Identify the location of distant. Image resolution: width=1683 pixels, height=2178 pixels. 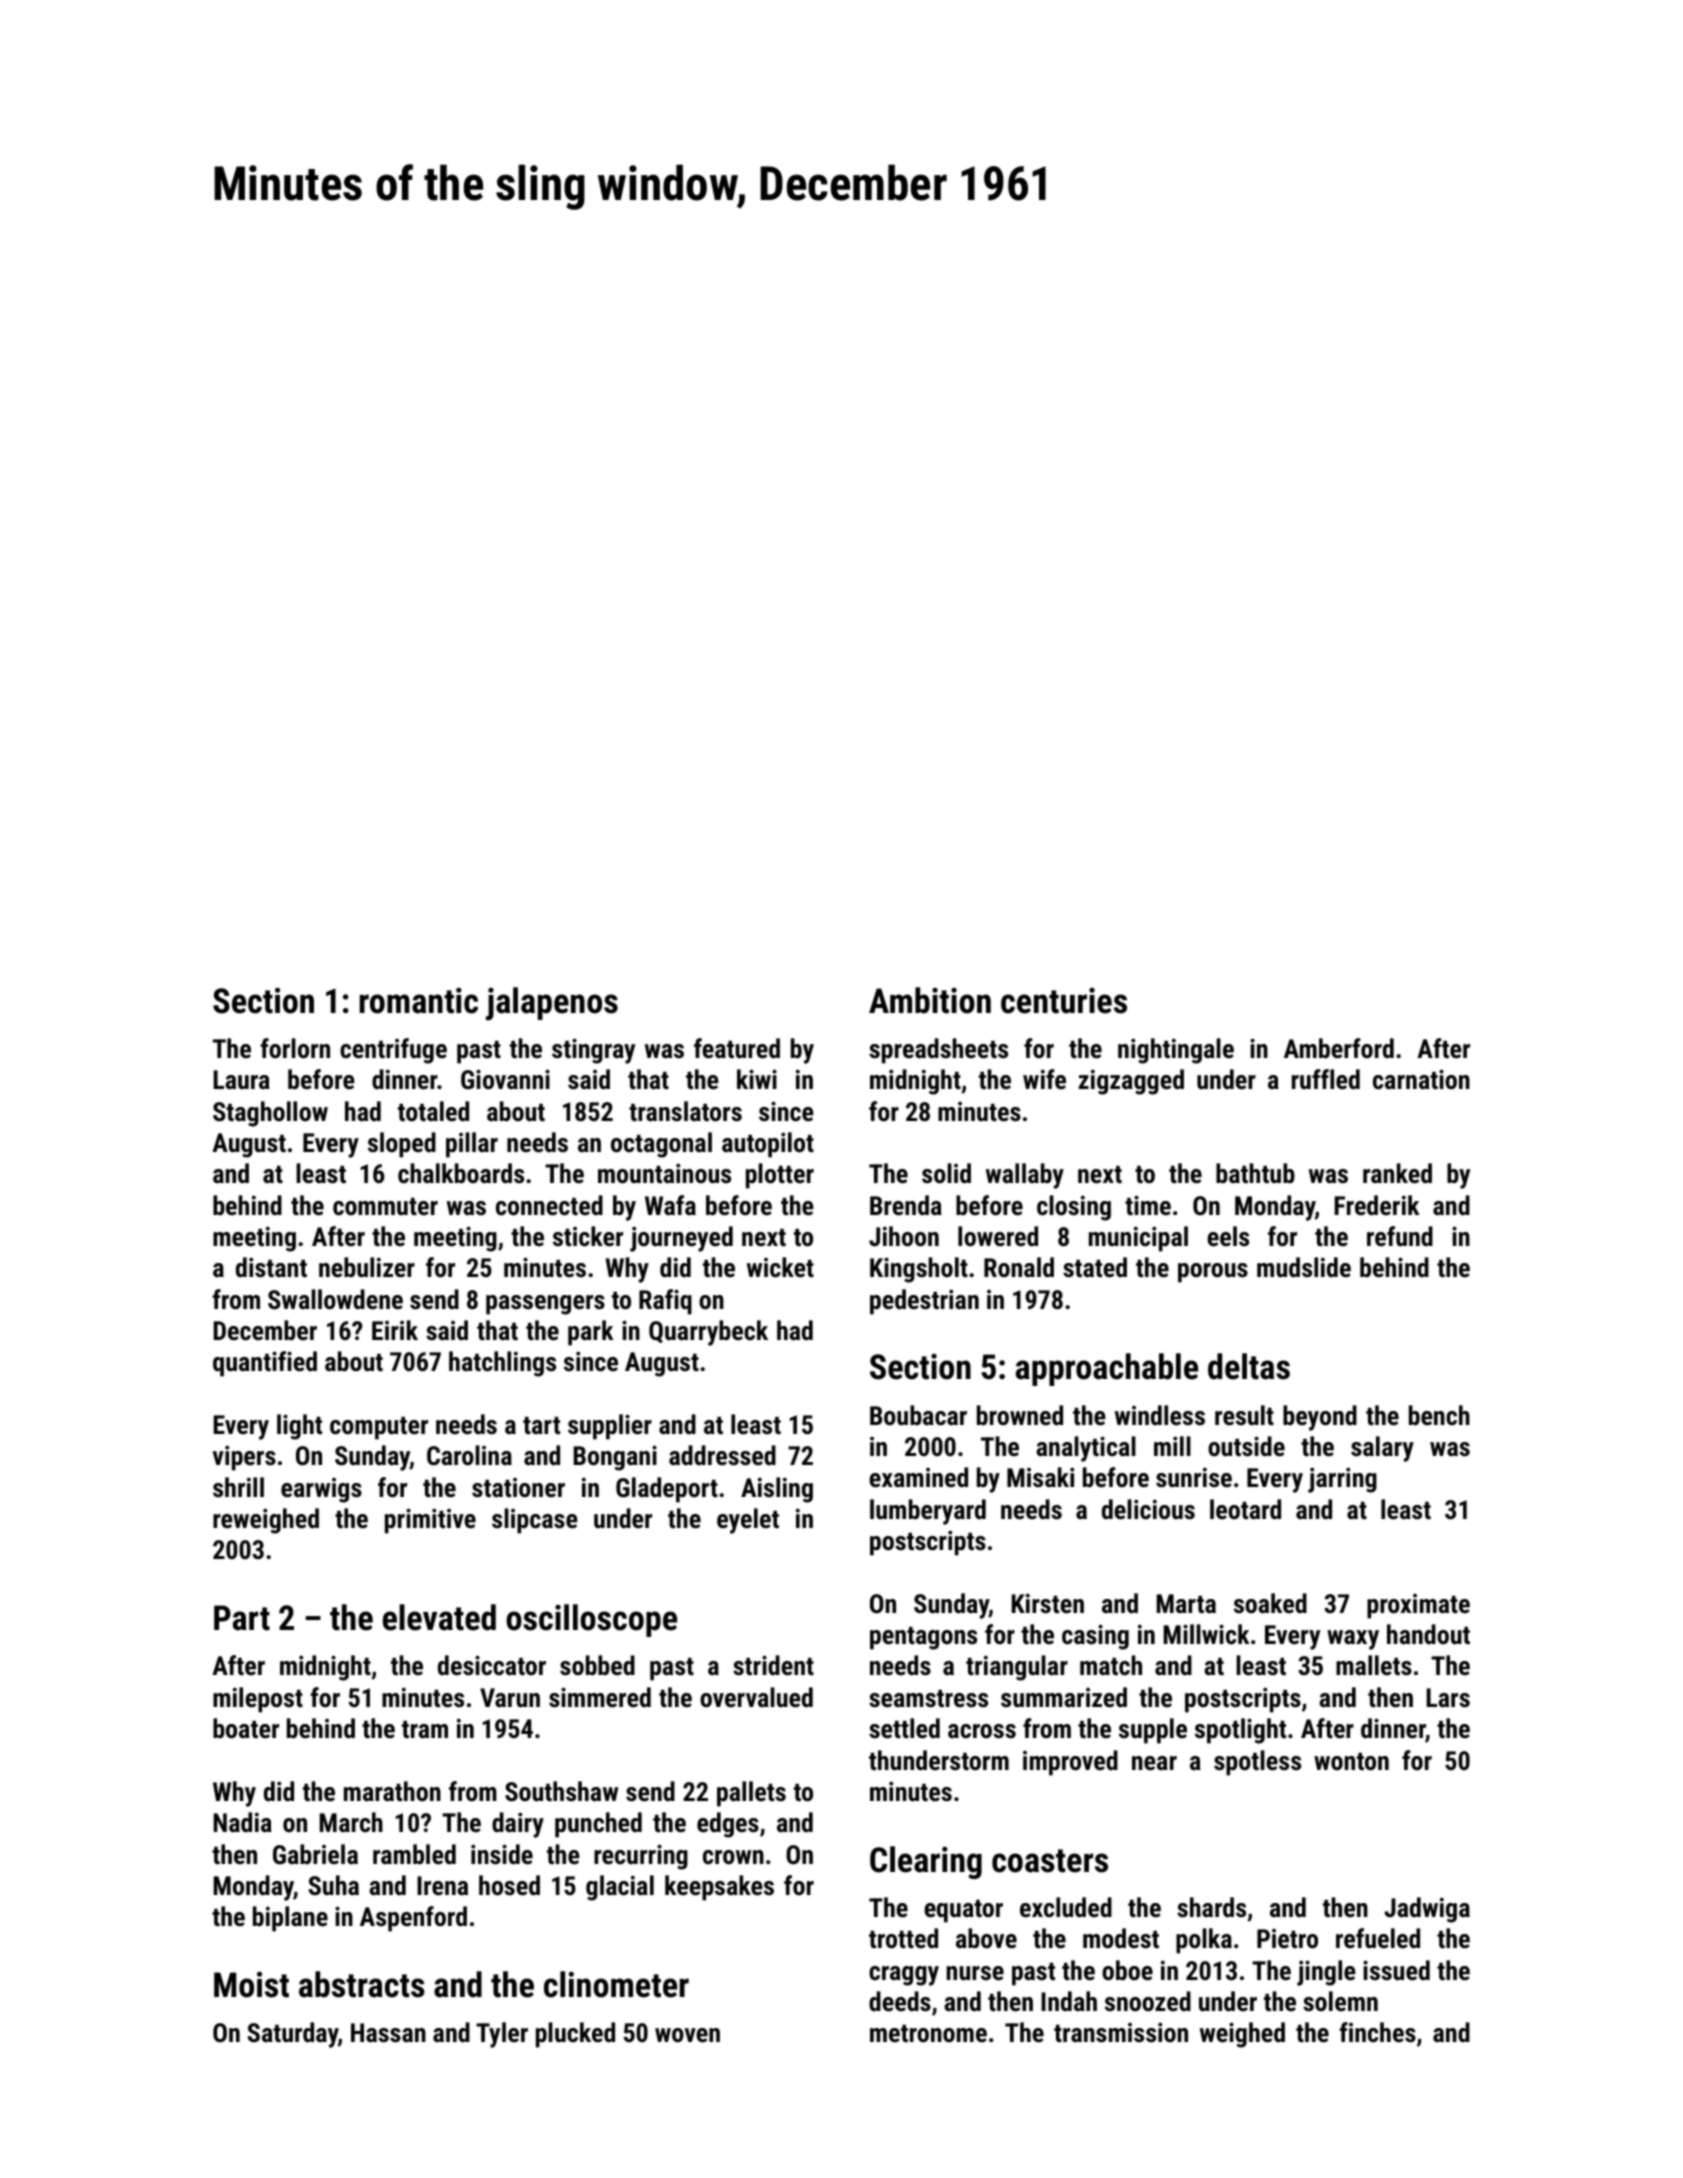
(271, 1267).
